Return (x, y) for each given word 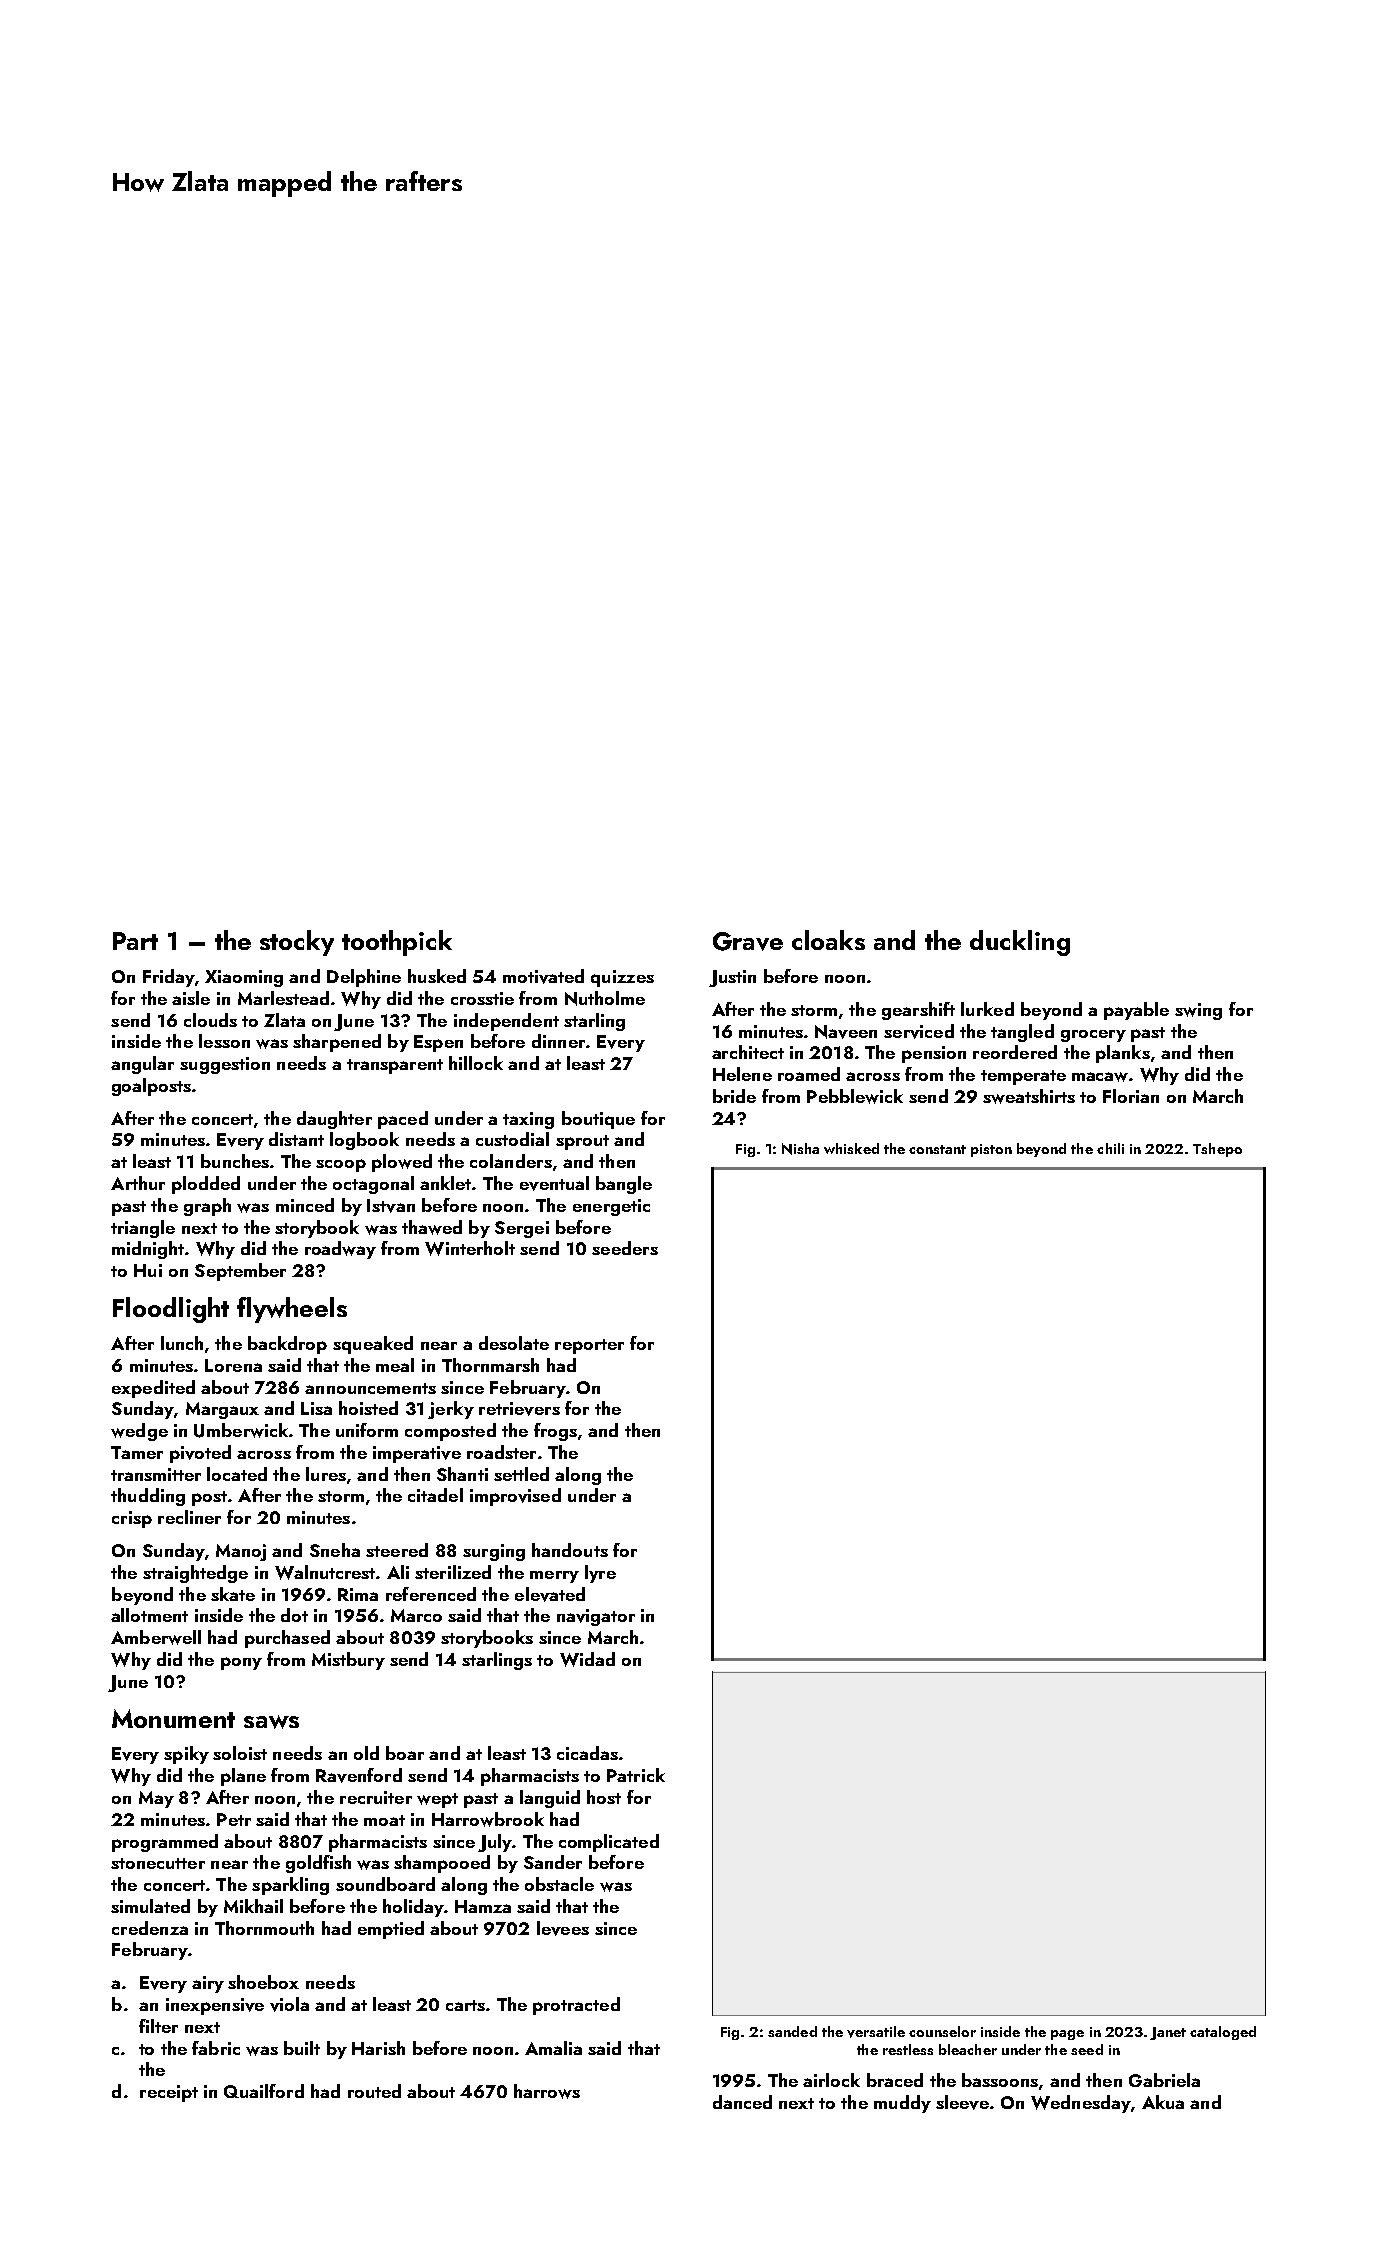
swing (1198, 1011)
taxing (528, 1120)
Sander (553, 1862)
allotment (149, 1615)
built (302, 2048)
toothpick (397, 943)
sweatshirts (1029, 1096)
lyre (600, 1574)
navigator (596, 1617)
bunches (235, 1161)
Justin (732, 978)
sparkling (290, 1886)
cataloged (1223, 2033)
